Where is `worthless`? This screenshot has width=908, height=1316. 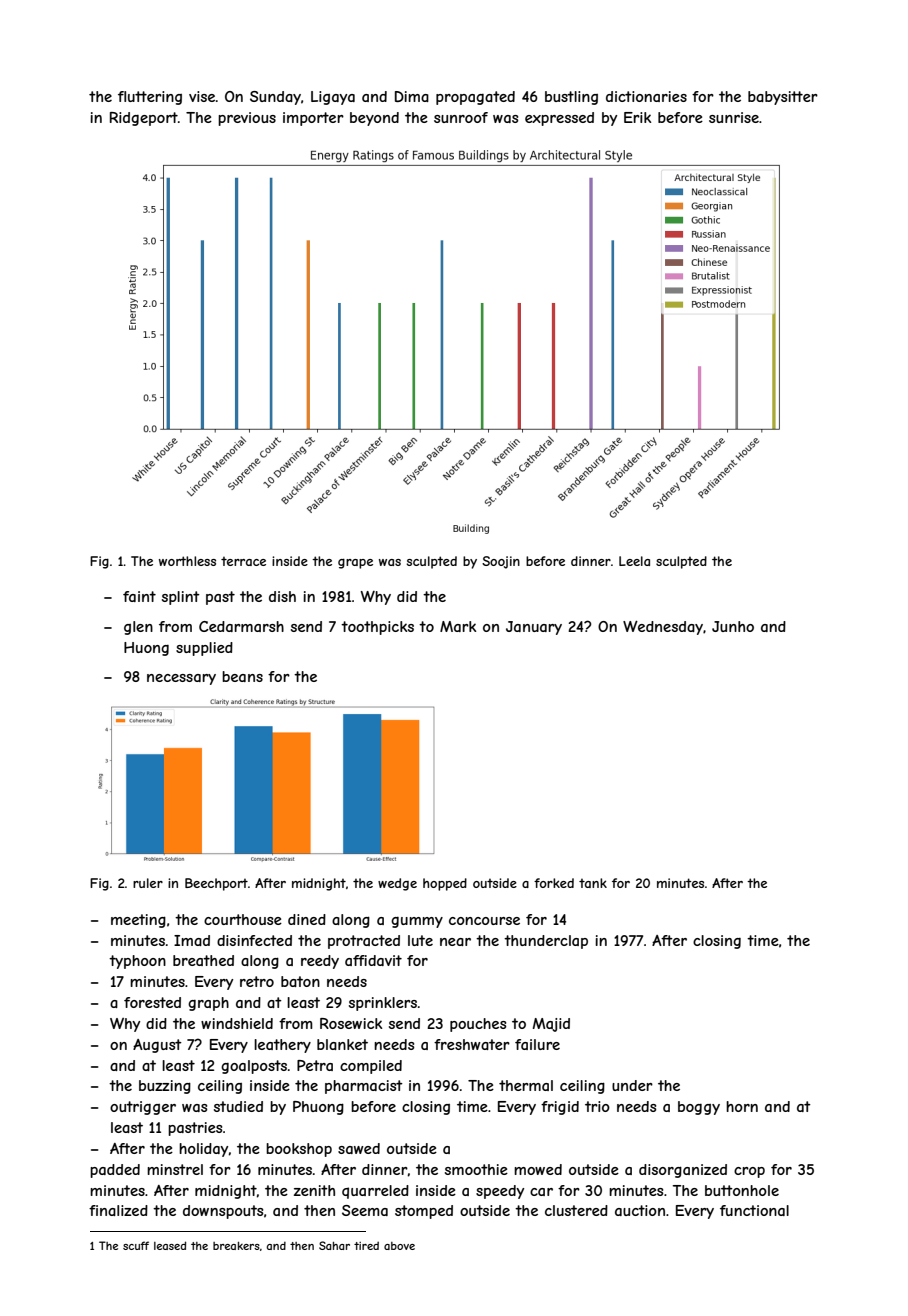
worthless is located at coordinates (187, 561).
